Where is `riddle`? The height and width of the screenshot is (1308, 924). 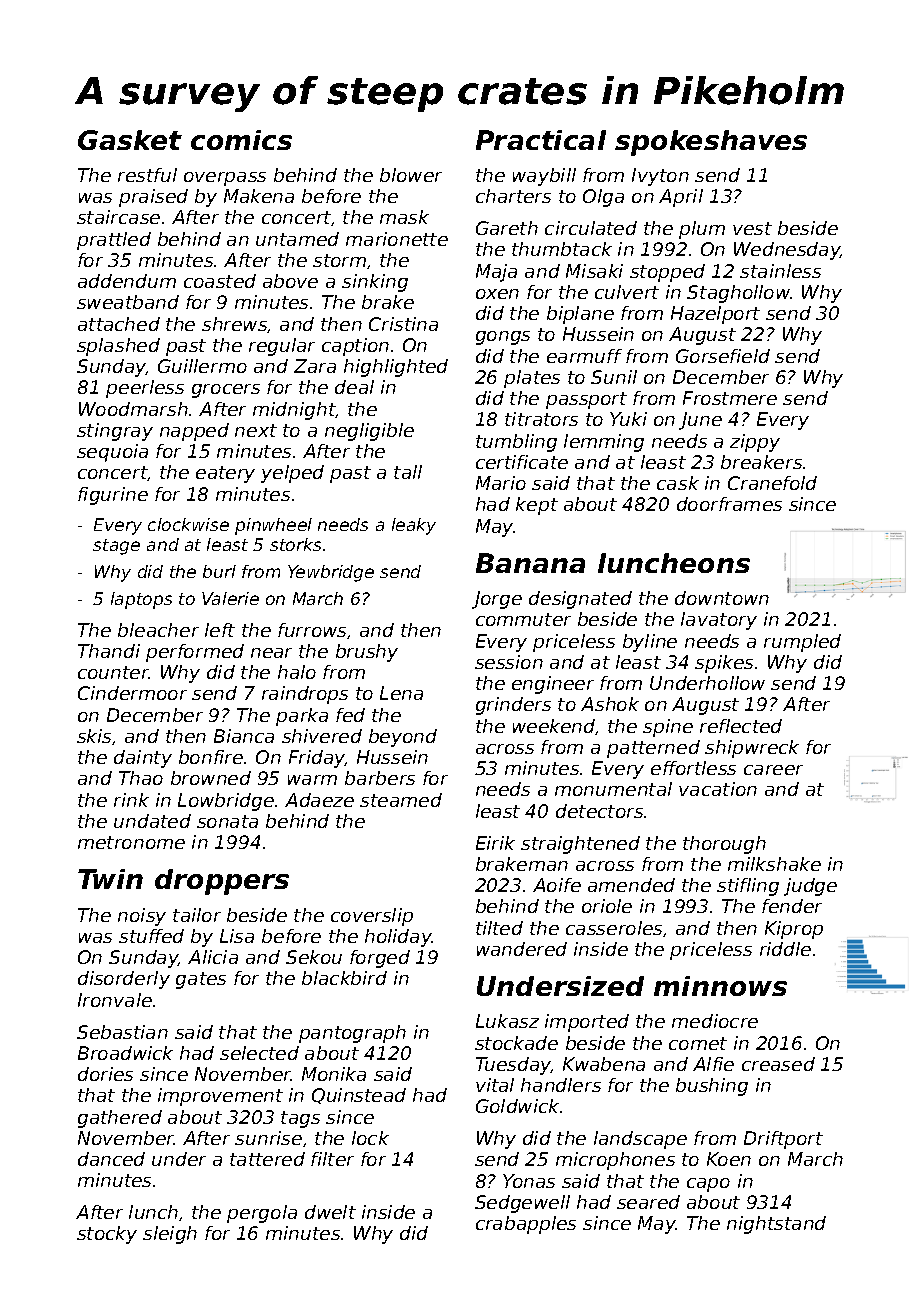 riddle is located at coordinates (785, 949).
